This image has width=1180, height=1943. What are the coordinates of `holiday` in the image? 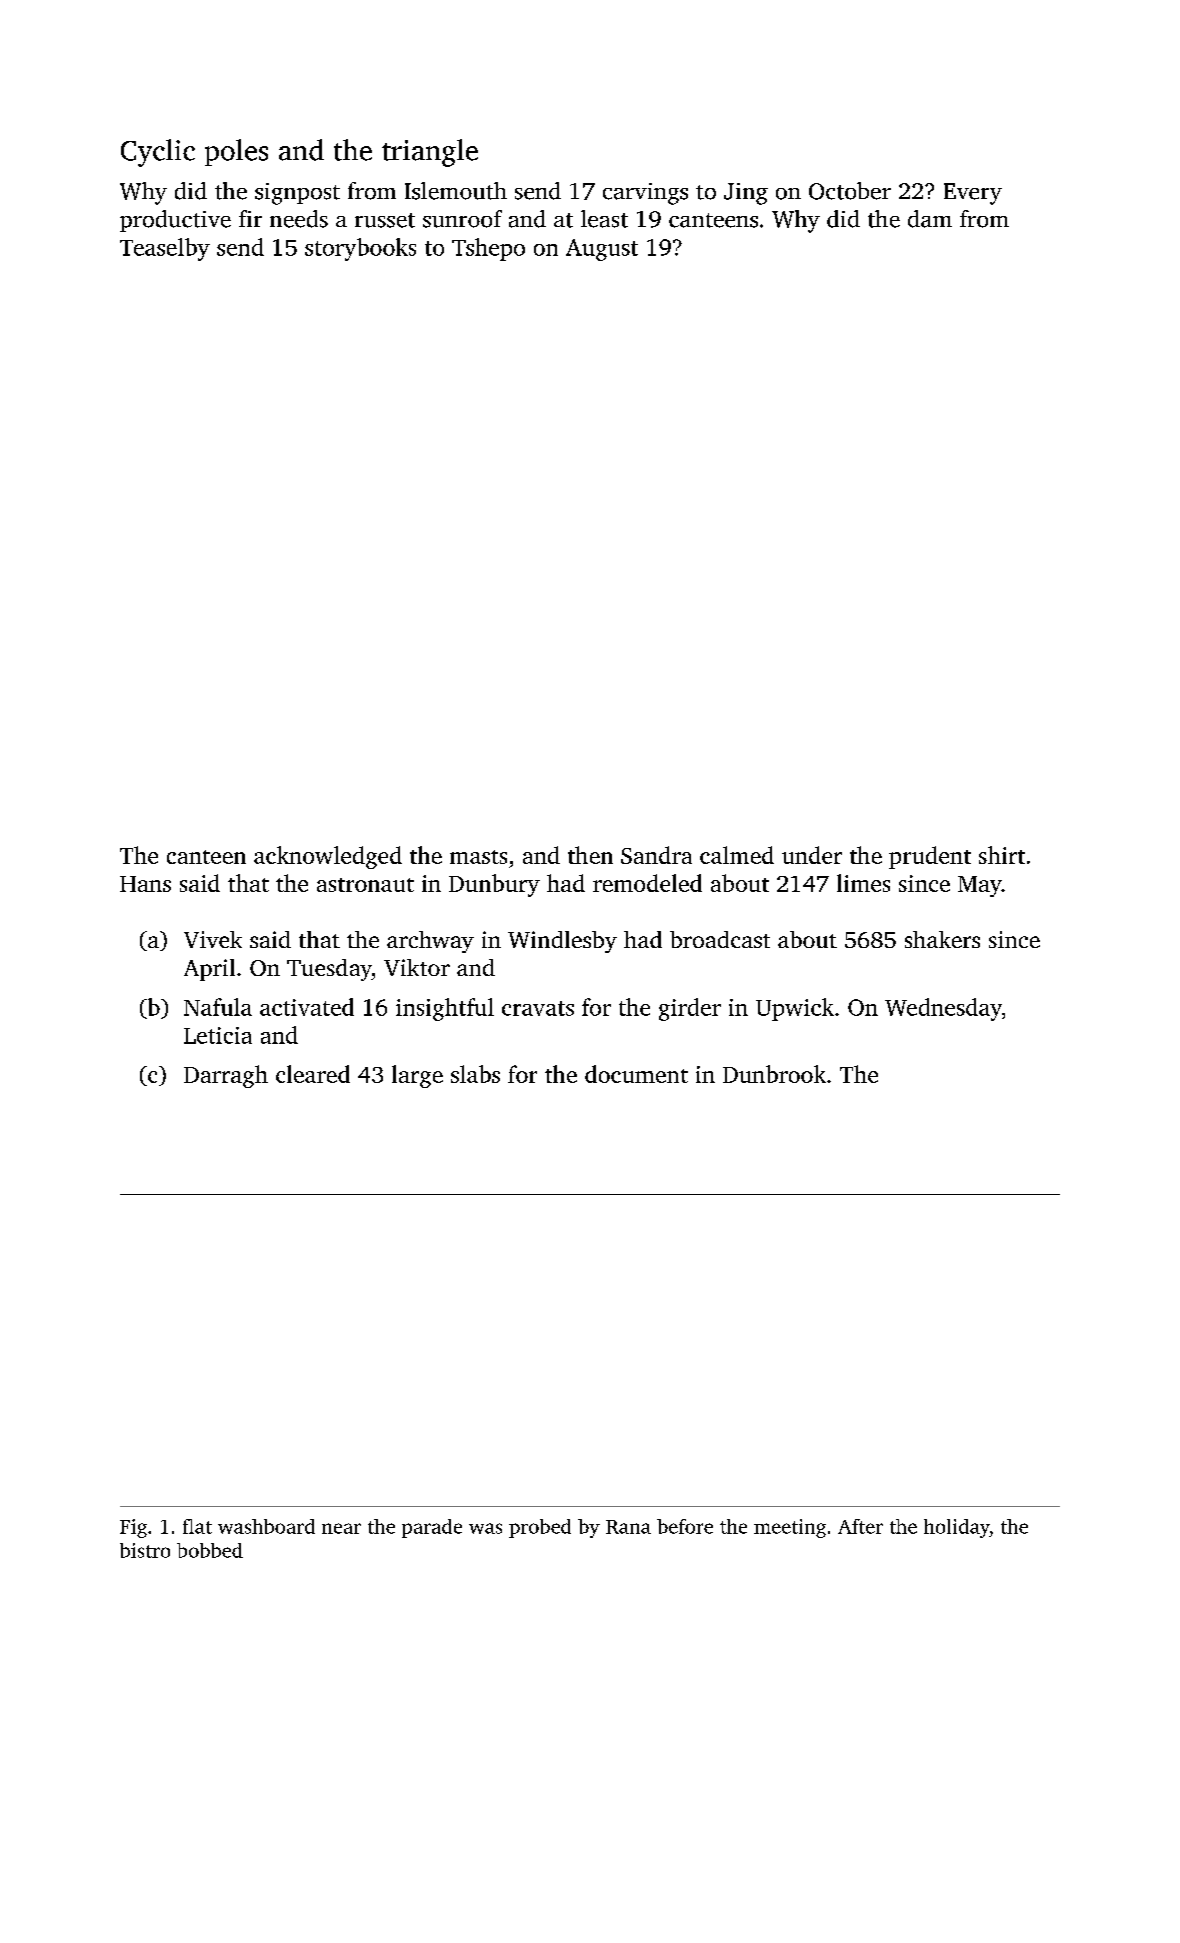 It's located at (957, 1528).
